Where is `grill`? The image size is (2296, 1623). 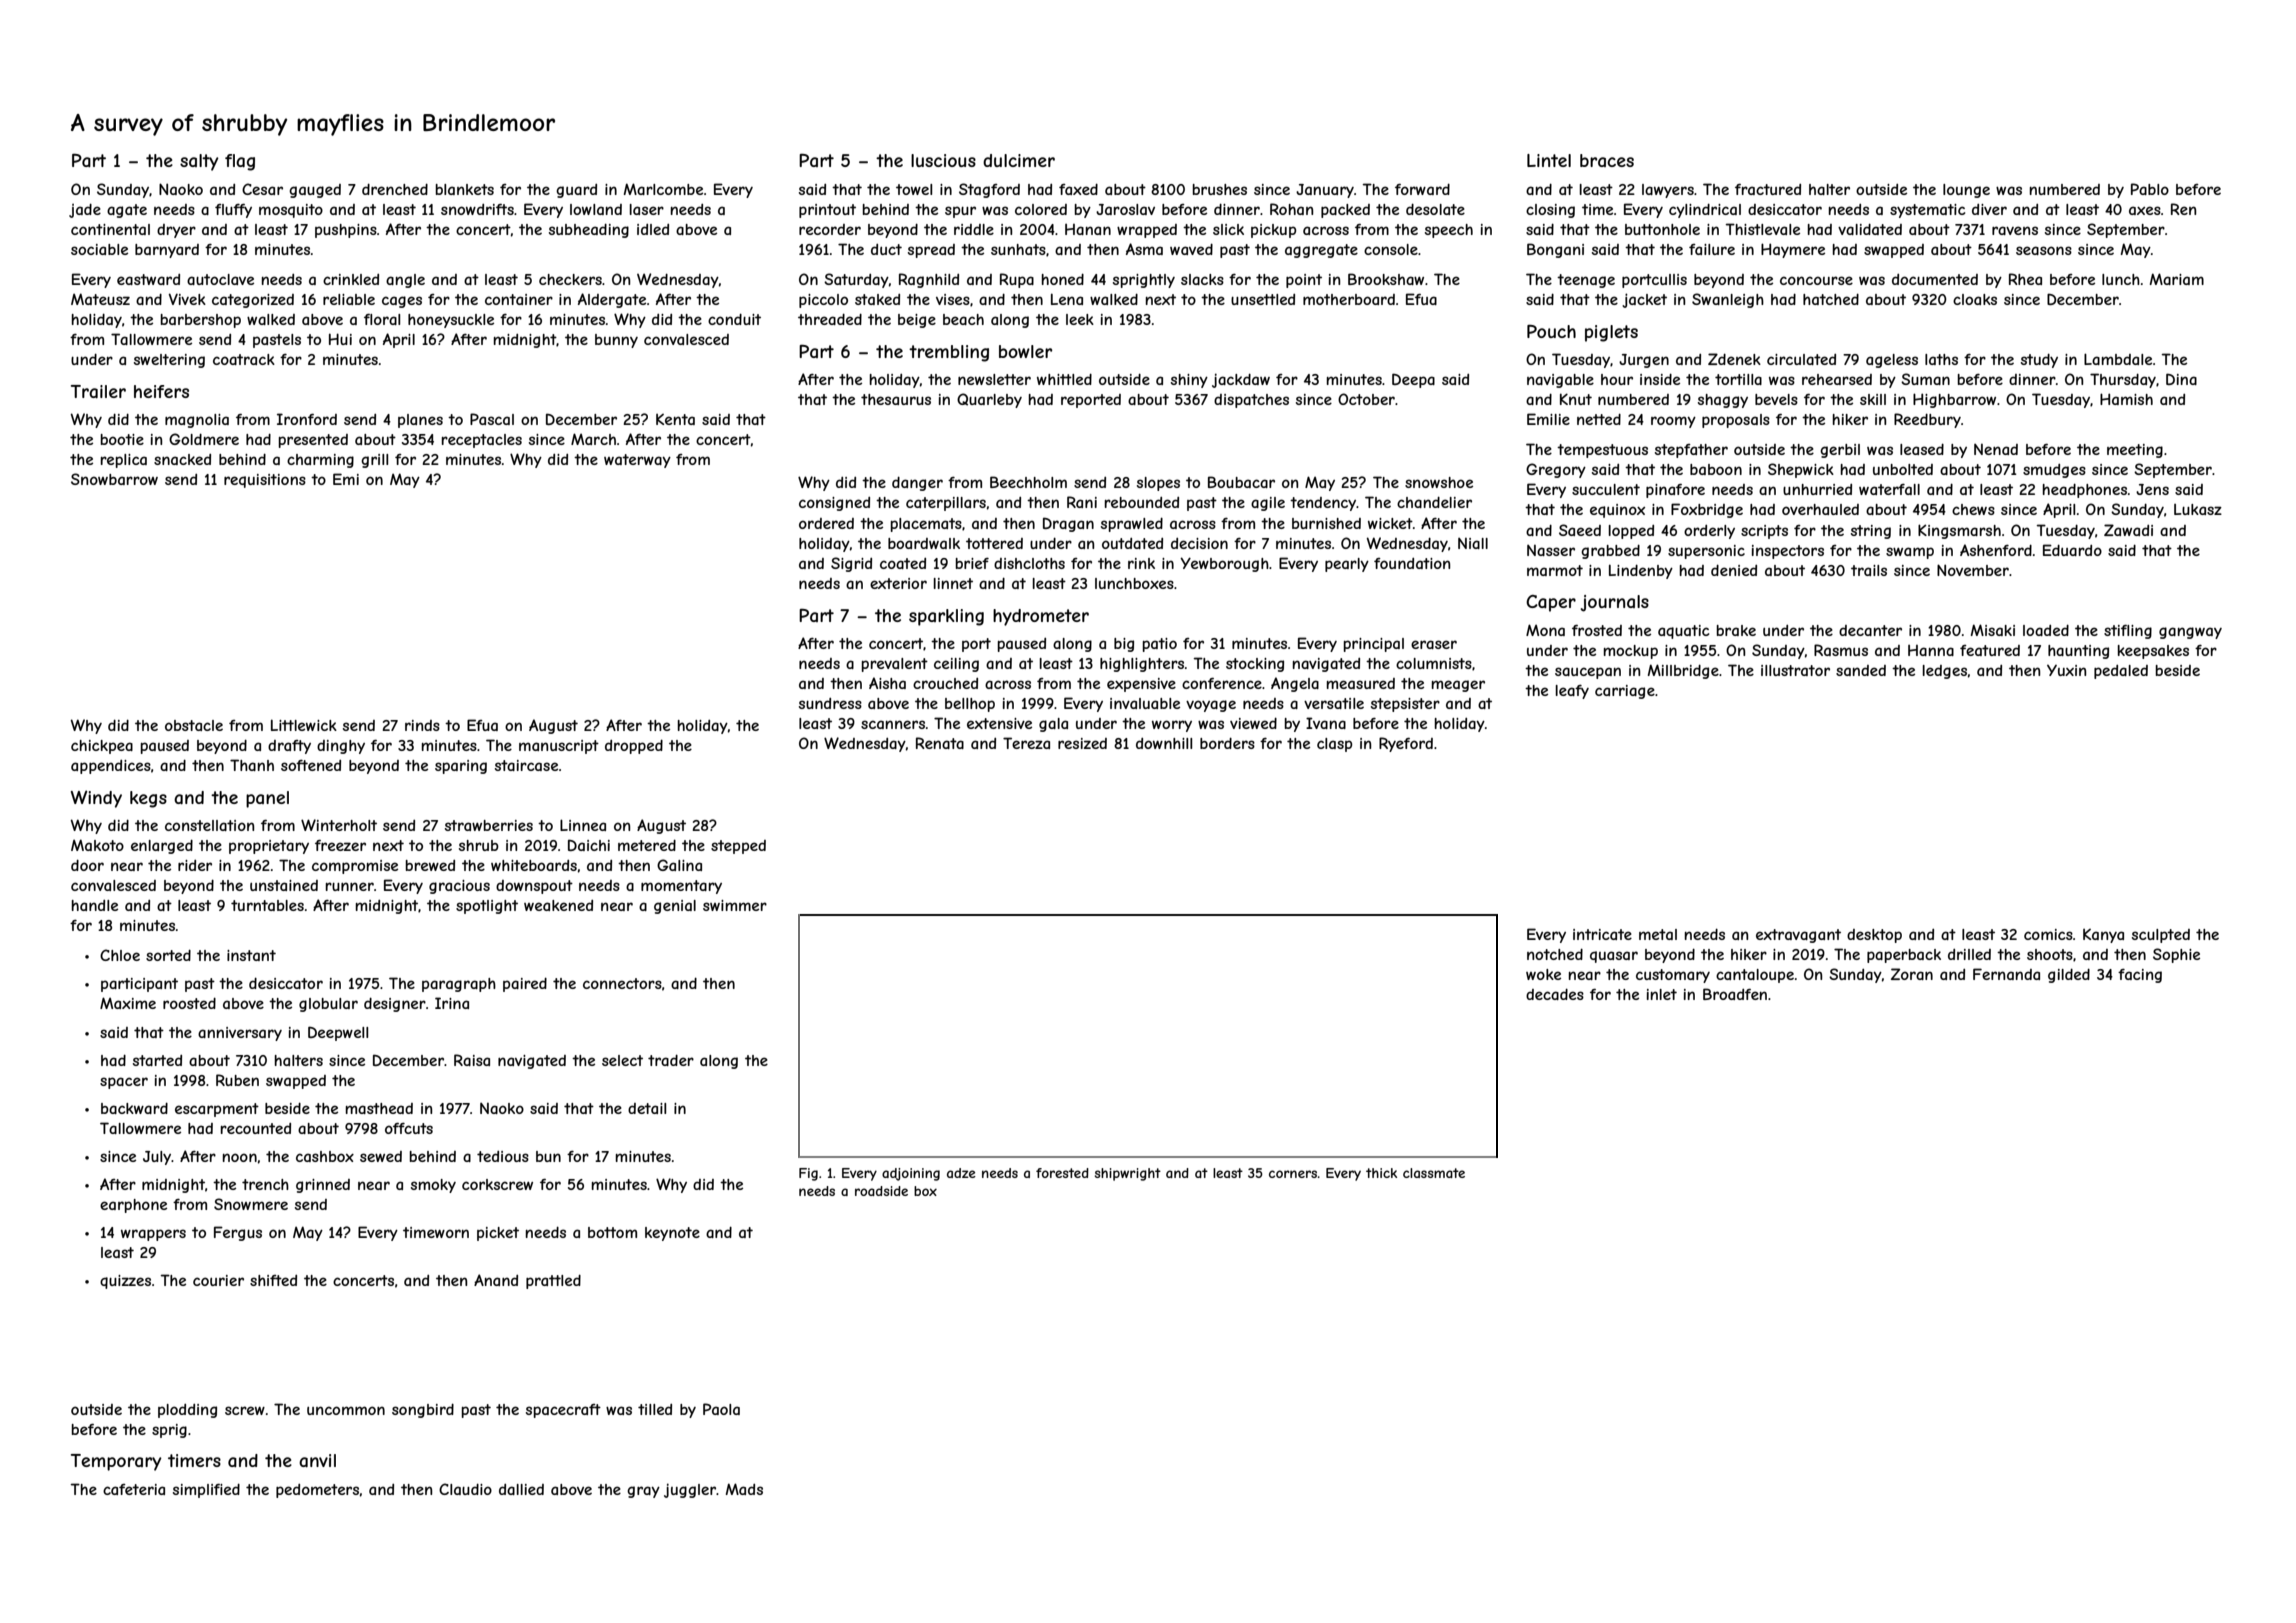 grill is located at coordinates (374, 461).
